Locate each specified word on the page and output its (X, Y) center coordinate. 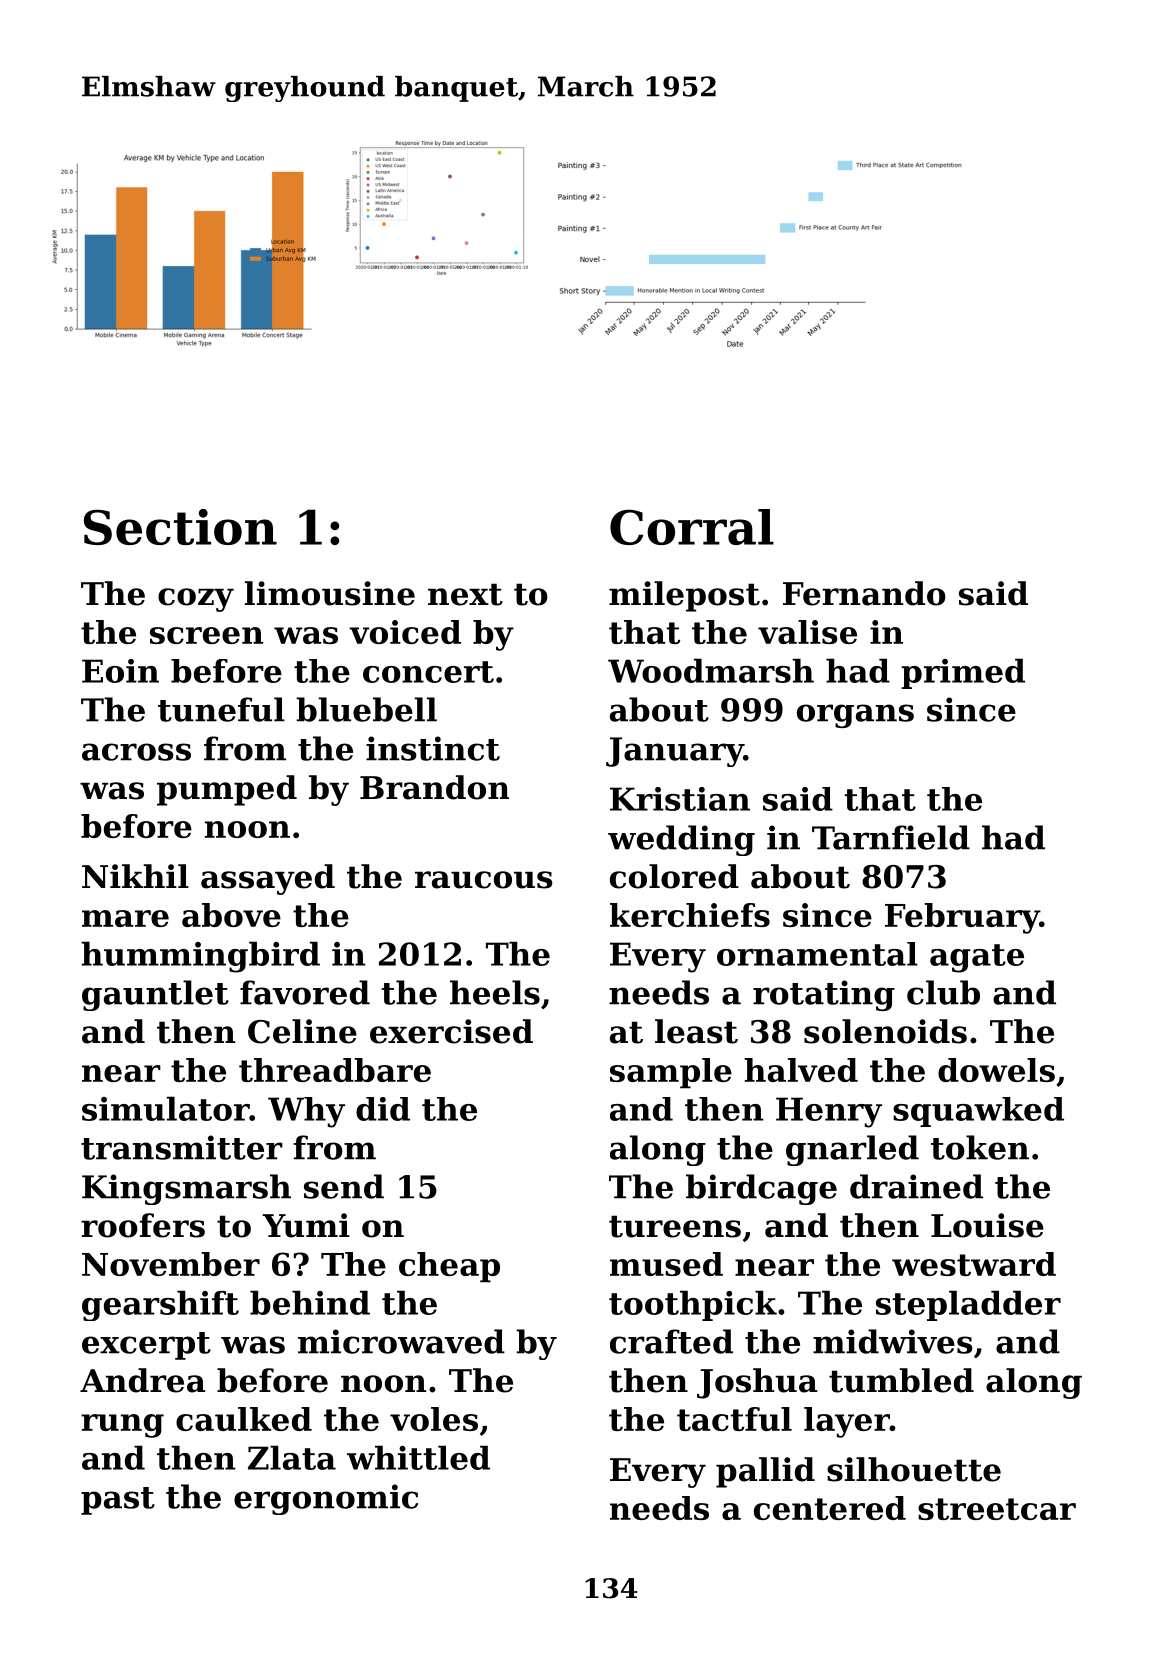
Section (180, 527)
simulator (166, 1108)
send (344, 1186)
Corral (692, 527)
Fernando (864, 593)
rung (122, 1426)
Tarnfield (891, 837)
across (136, 752)
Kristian (680, 799)
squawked (978, 1112)
